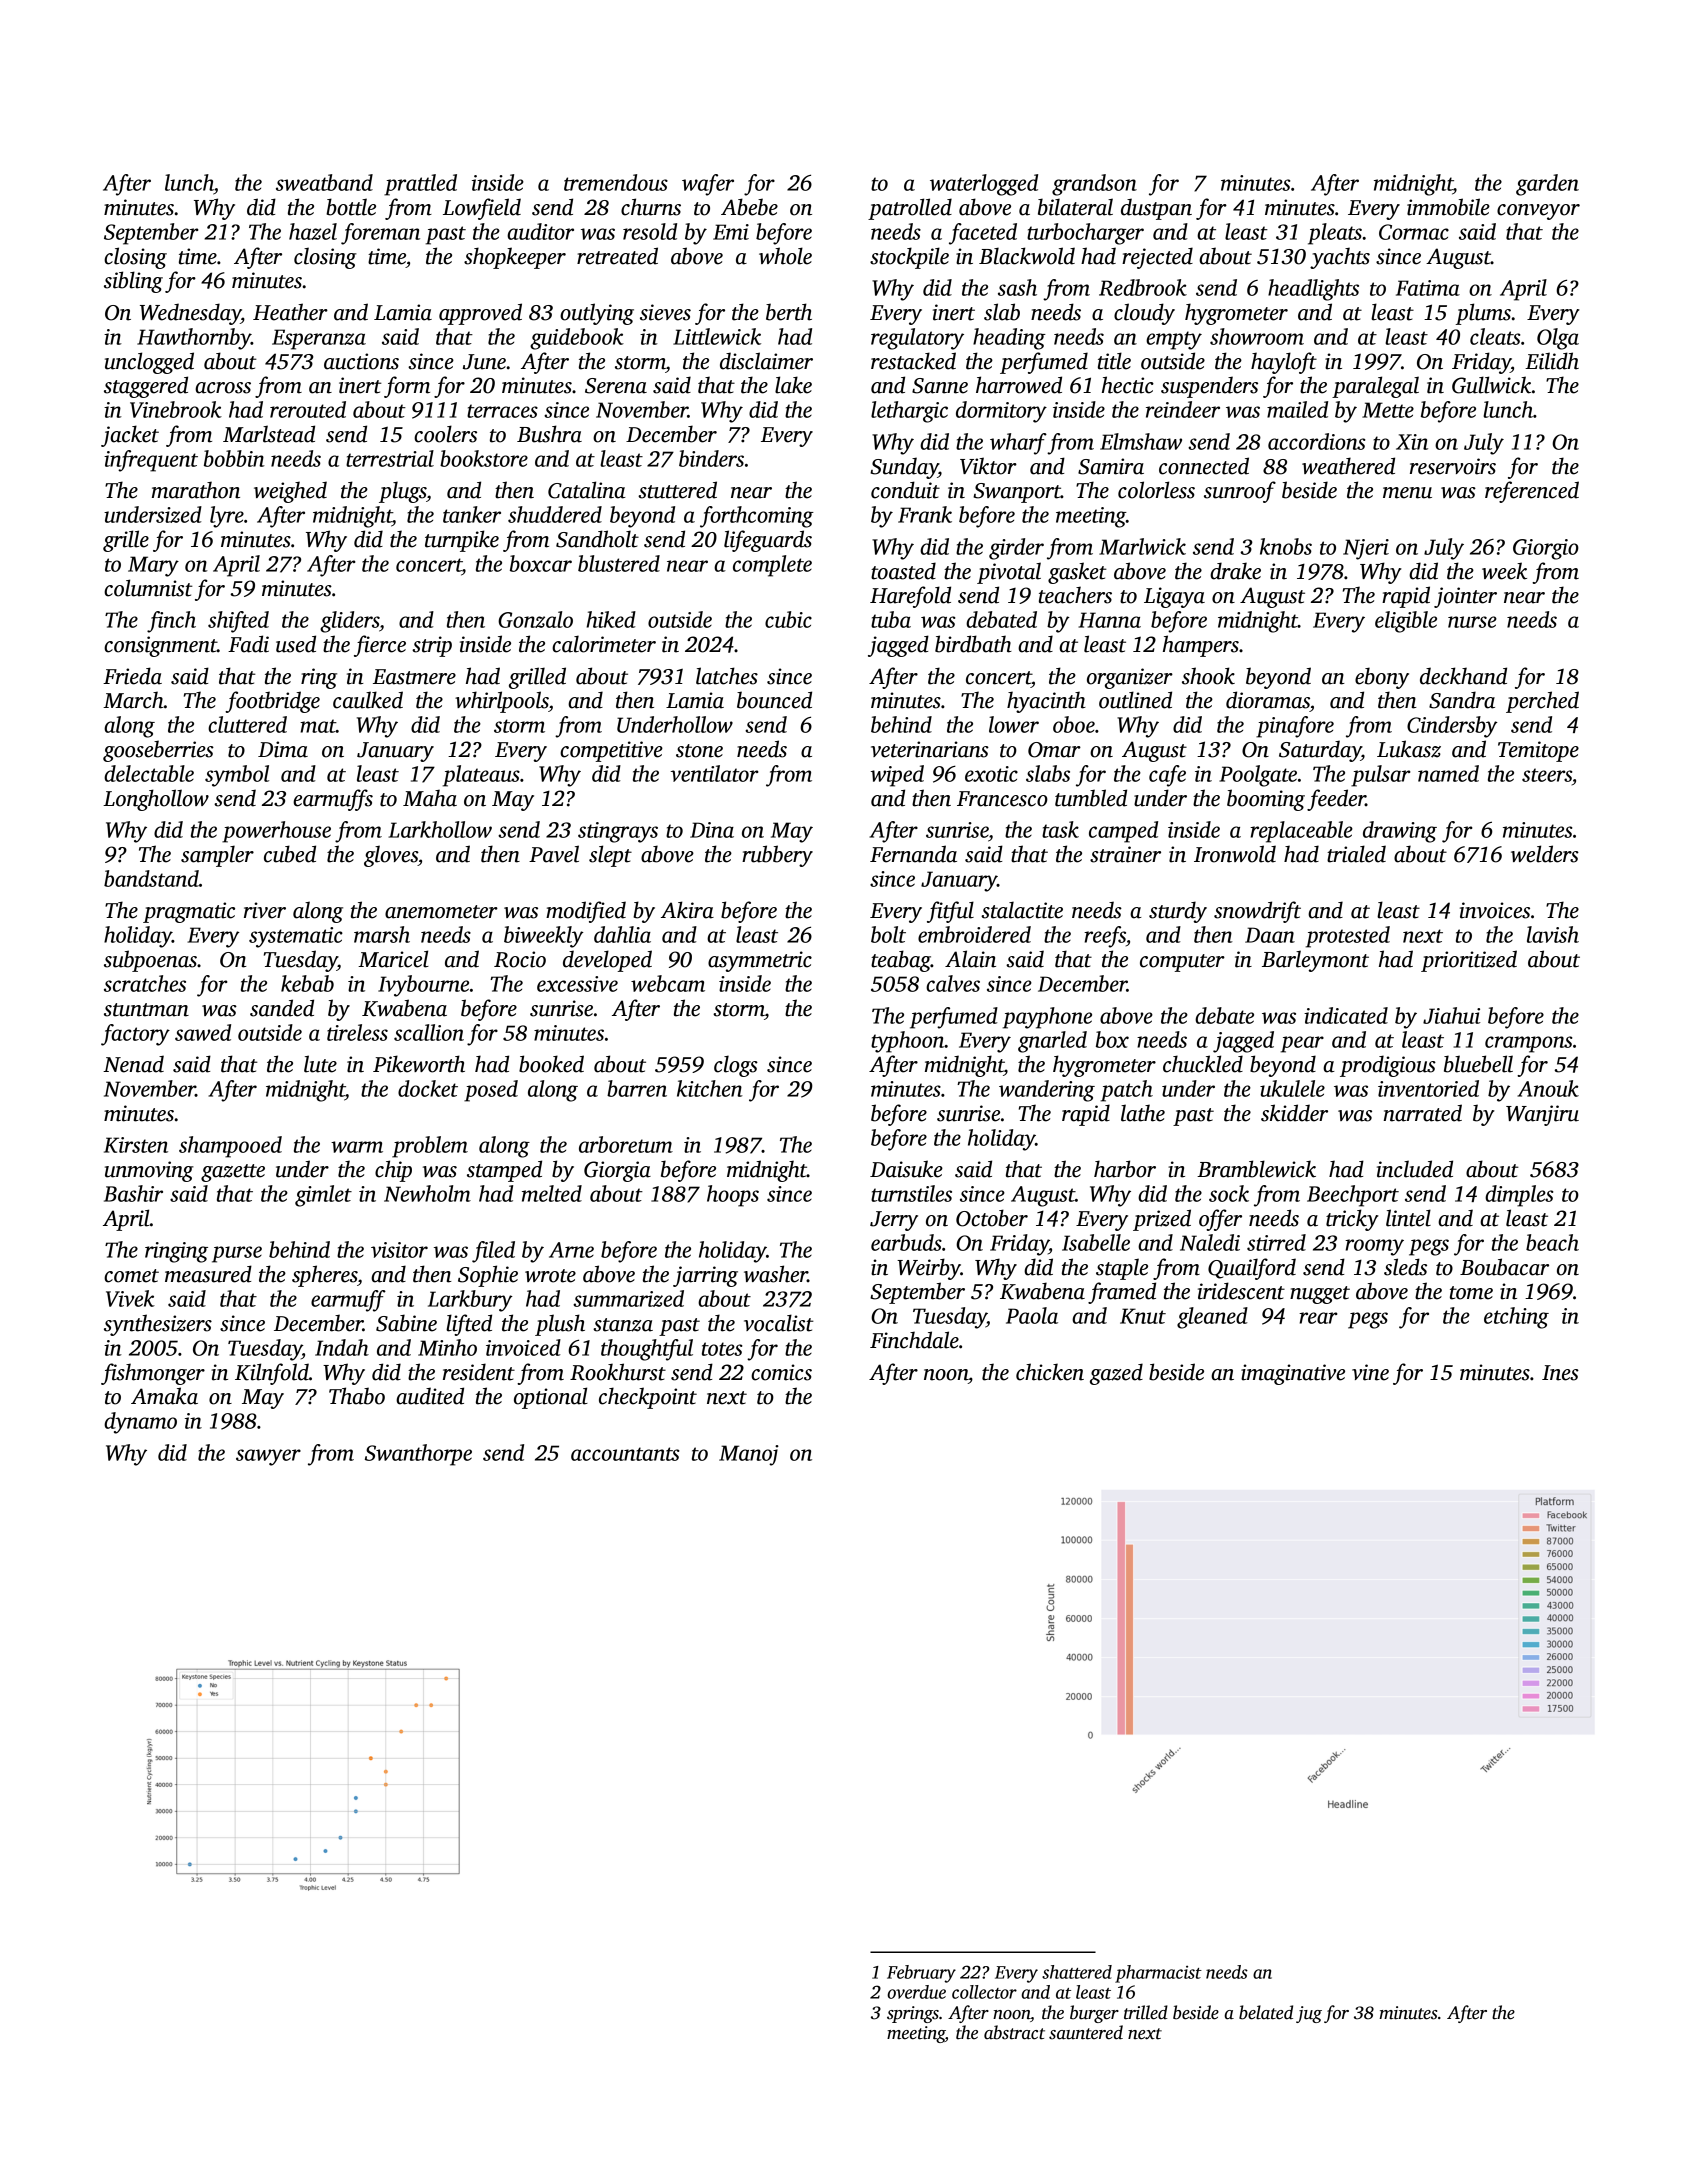 The image size is (1683, 2178). What do you see at coordinates (399, 1250) in the image?
I see `visitor` at bounding box center [399, 1250].
